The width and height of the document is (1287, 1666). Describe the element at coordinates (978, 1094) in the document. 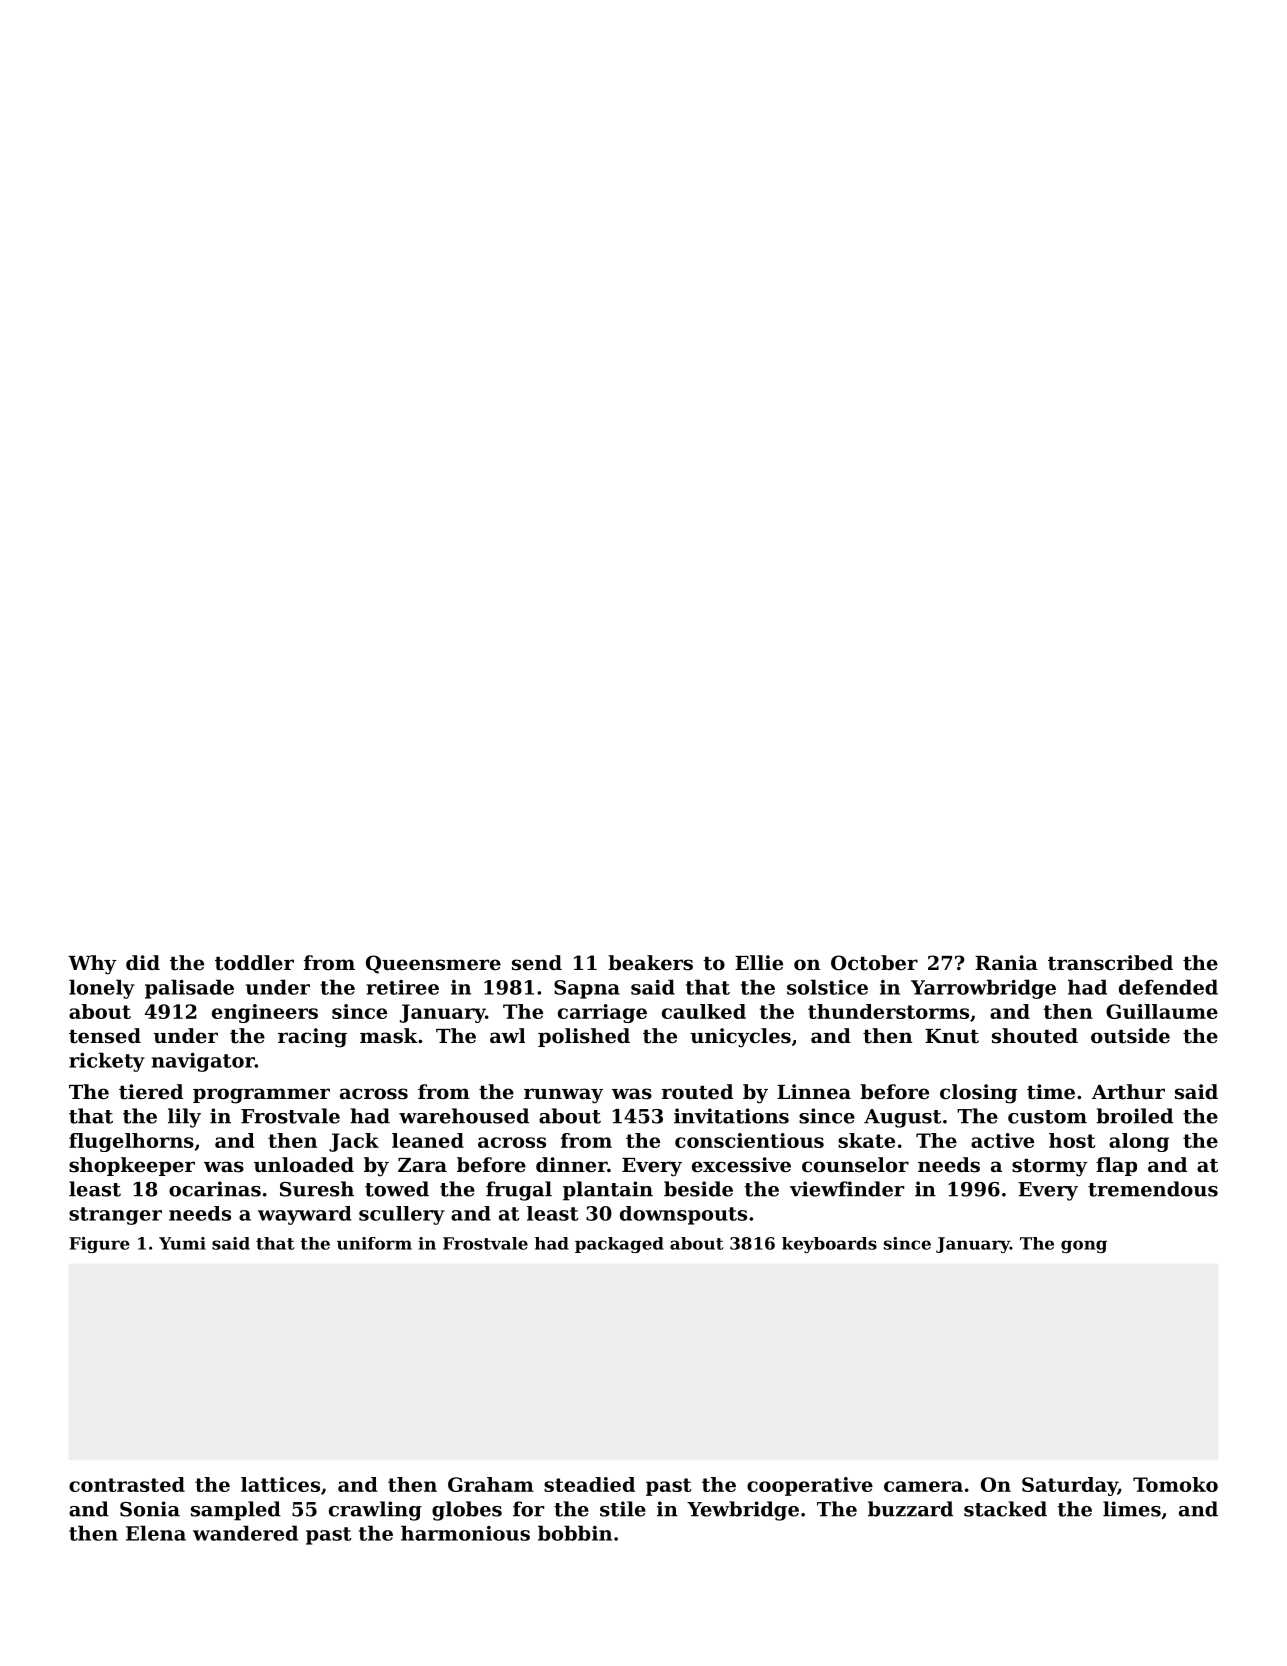

I see `closing` at that location.
